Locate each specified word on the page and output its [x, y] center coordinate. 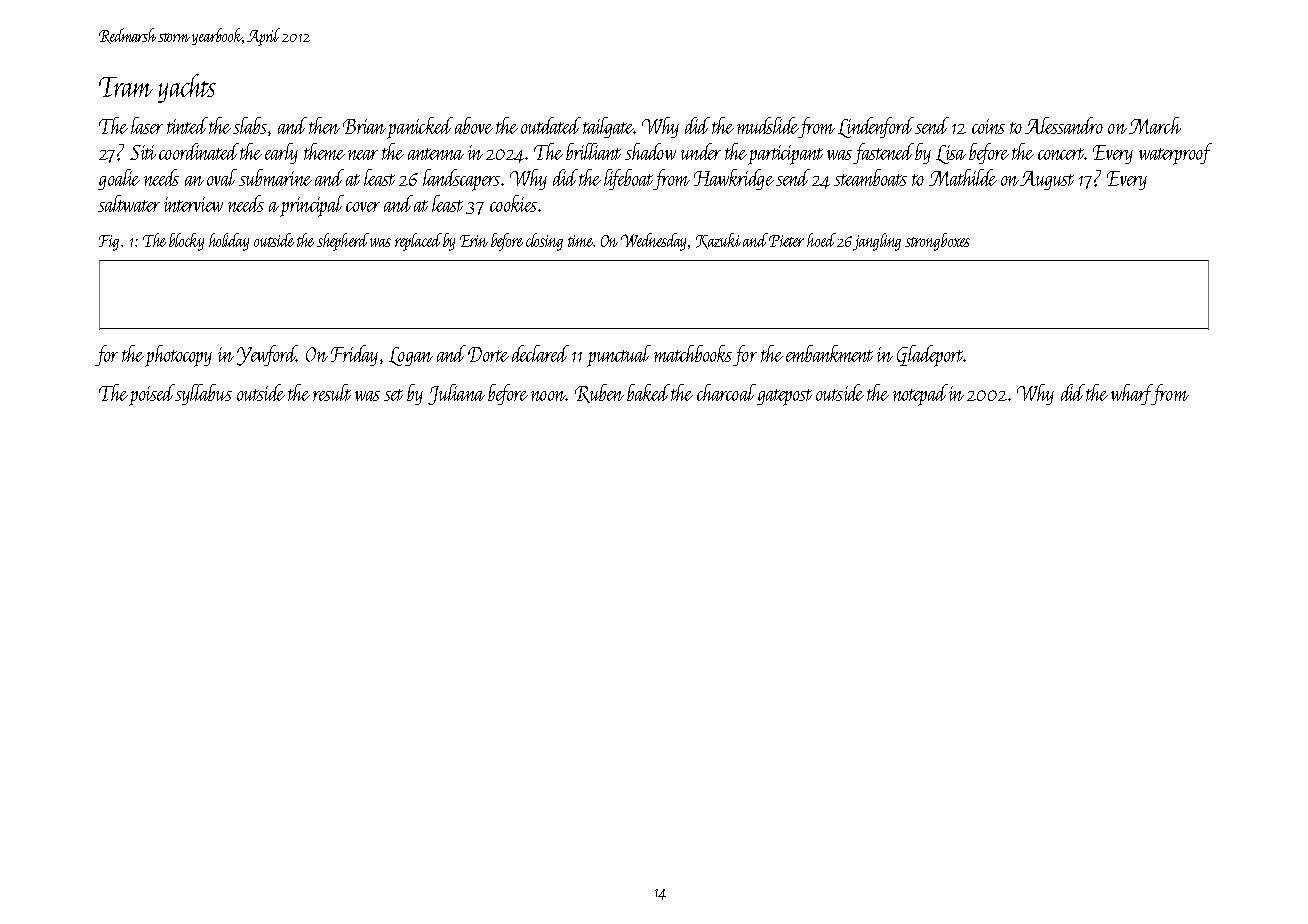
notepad [920, 395]
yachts [187, 88]
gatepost [784, 397]
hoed [821, 240]
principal [312, 206]
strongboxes [937, 242]
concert [1061, 154]
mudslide [768, 125]
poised [152, 395]
